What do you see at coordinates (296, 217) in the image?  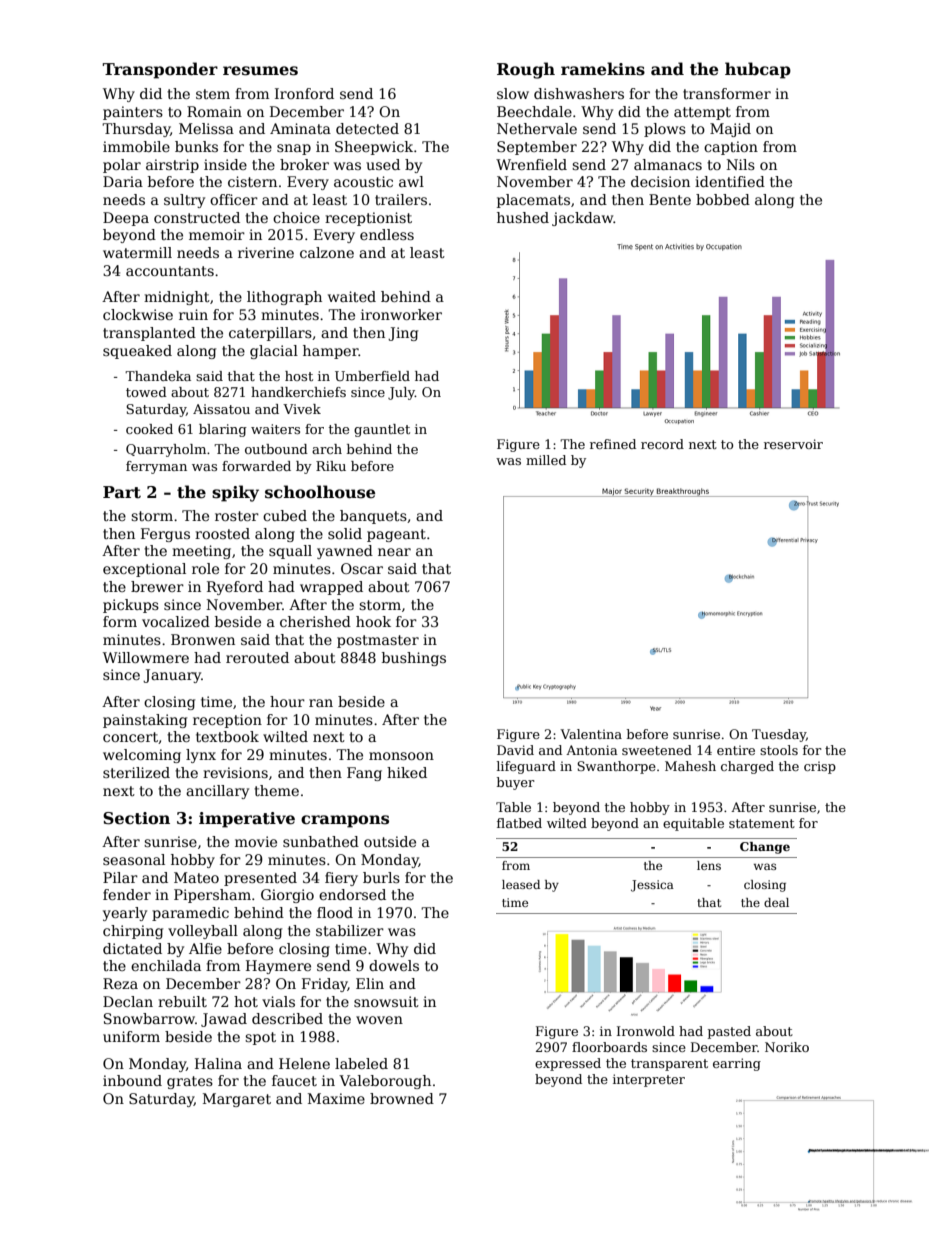 I see `choice` at bounding box center [296, 217].
